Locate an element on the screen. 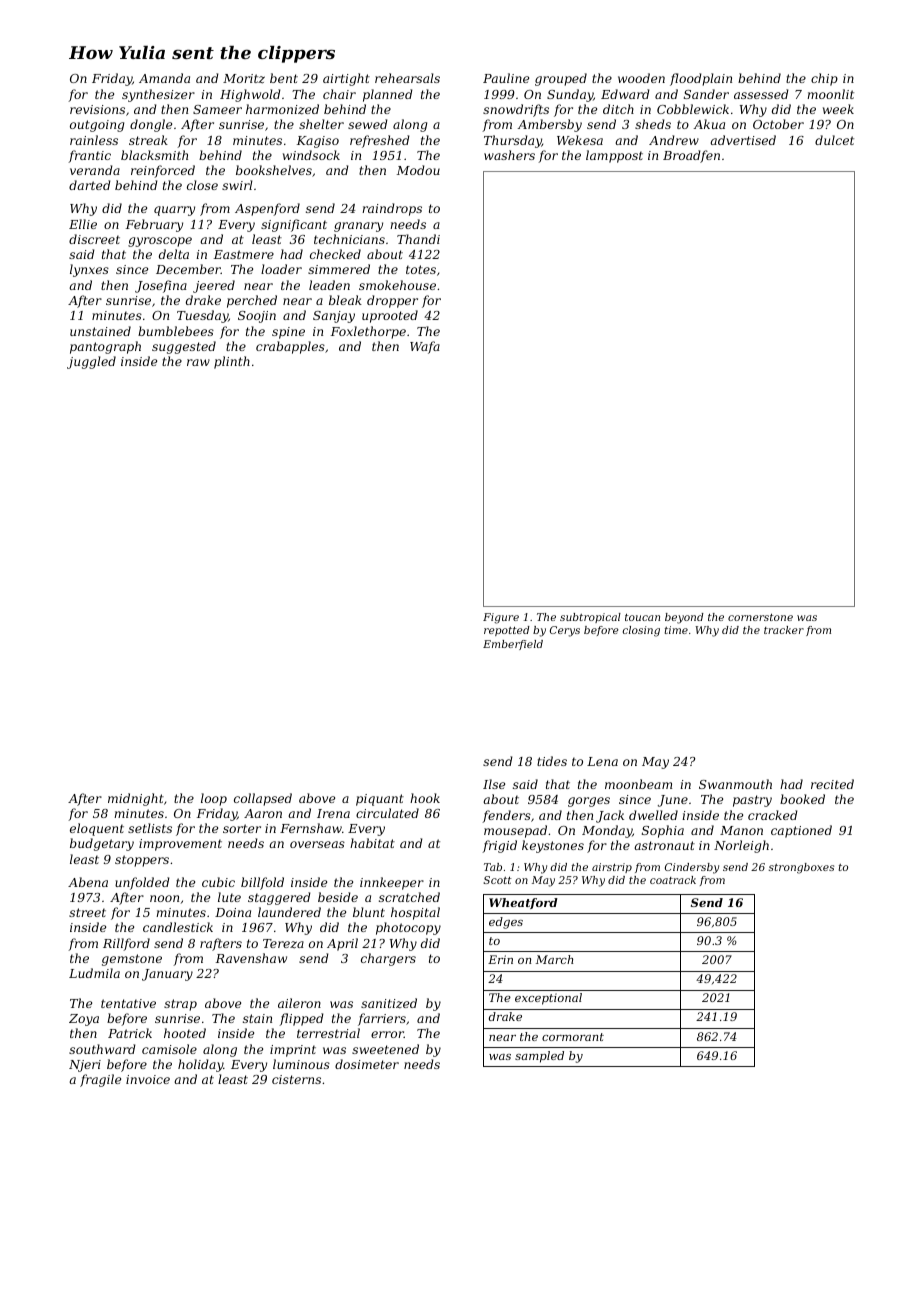  cormorant is located at coordinates (573, 1037).
